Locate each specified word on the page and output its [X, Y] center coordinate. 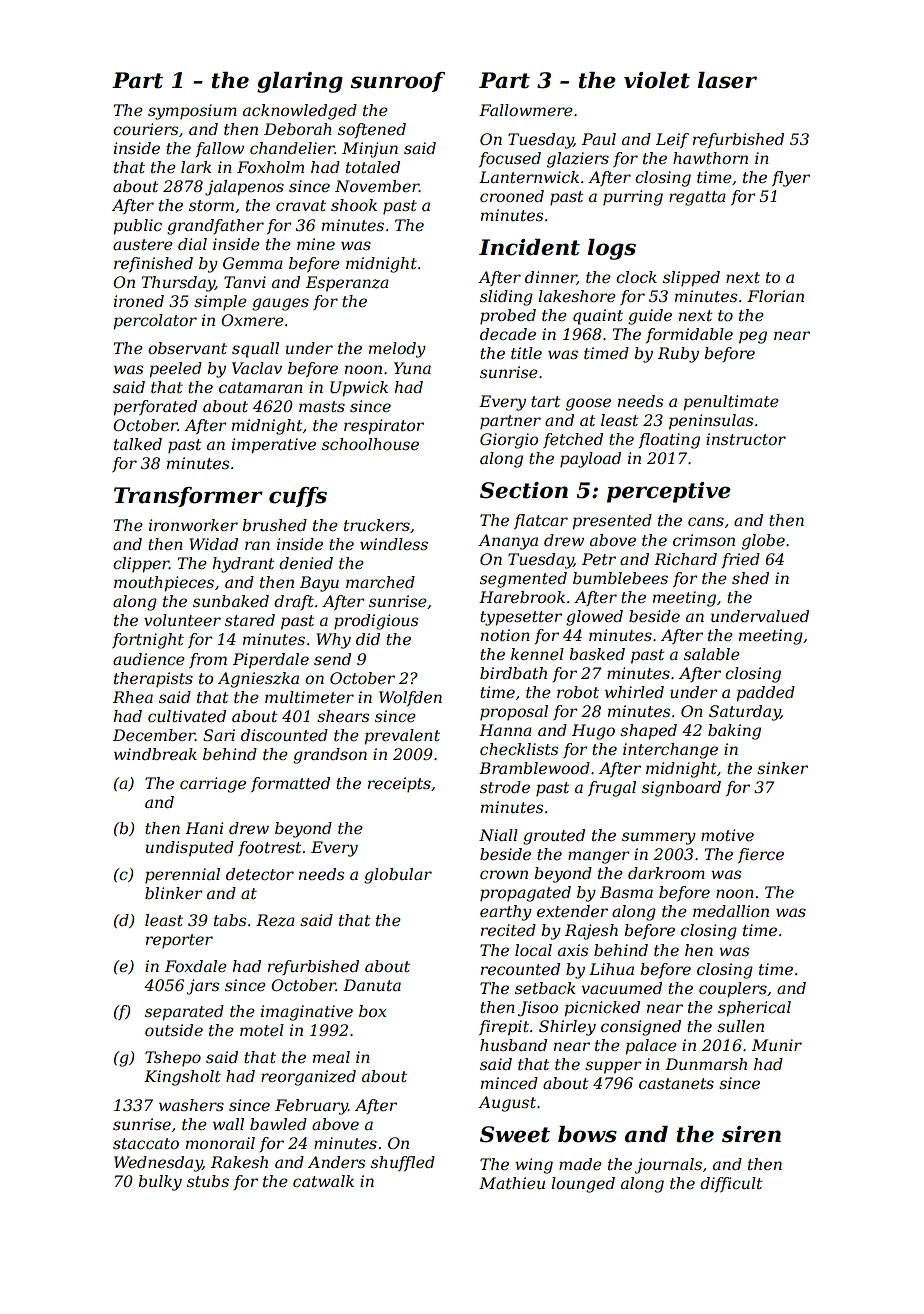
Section [524, 490]
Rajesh [591, 932]
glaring [300, 82]
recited [508, 930]
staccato [146, 1143]
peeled [175, 370]
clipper [141, 565]
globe [763, 542]
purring [633, 198]
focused [510, 159]
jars [203, 987]
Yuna [412, 368]
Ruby [678, 355]
